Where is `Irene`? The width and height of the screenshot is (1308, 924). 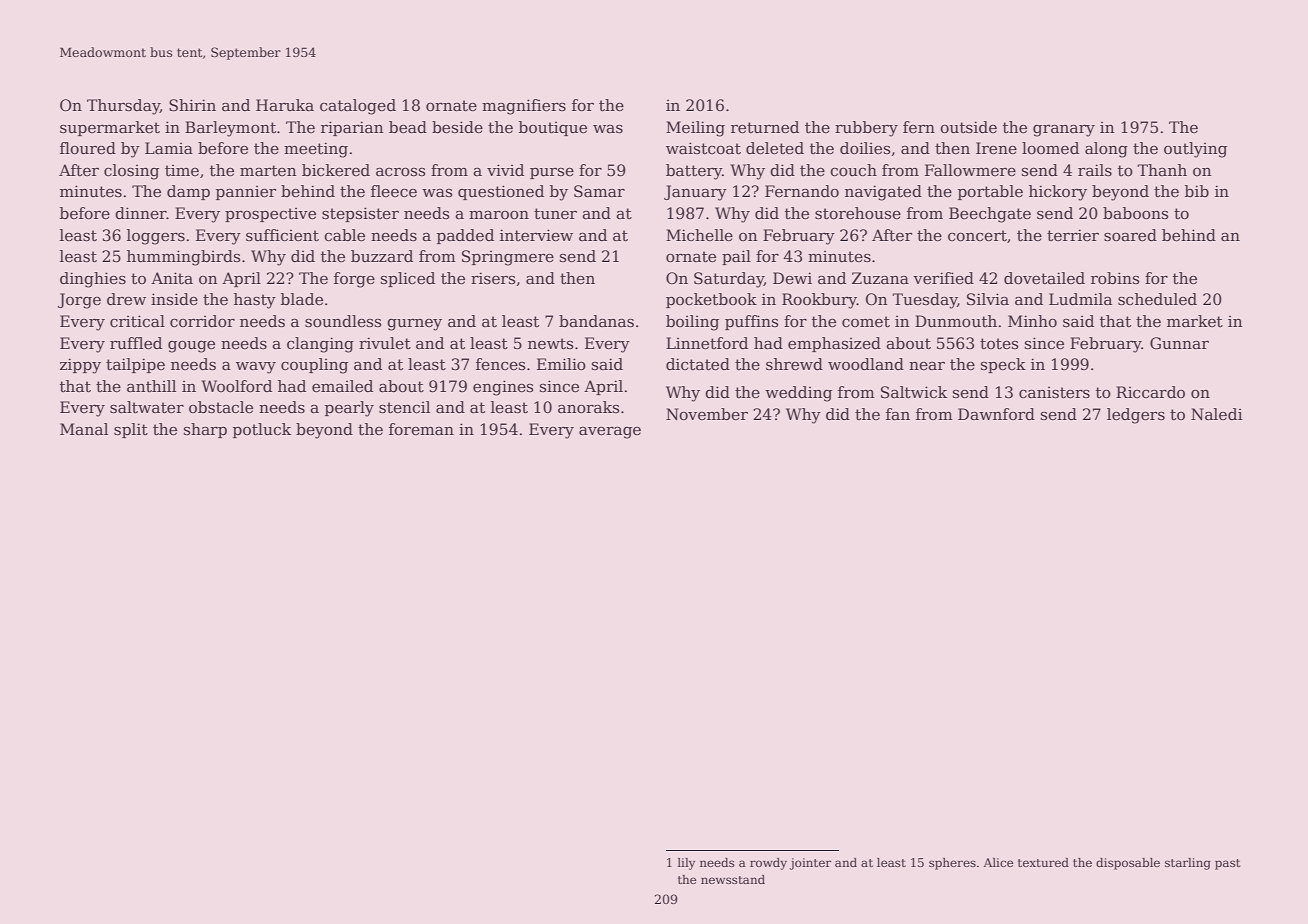 Irene is located at coordinates (996, 148).
